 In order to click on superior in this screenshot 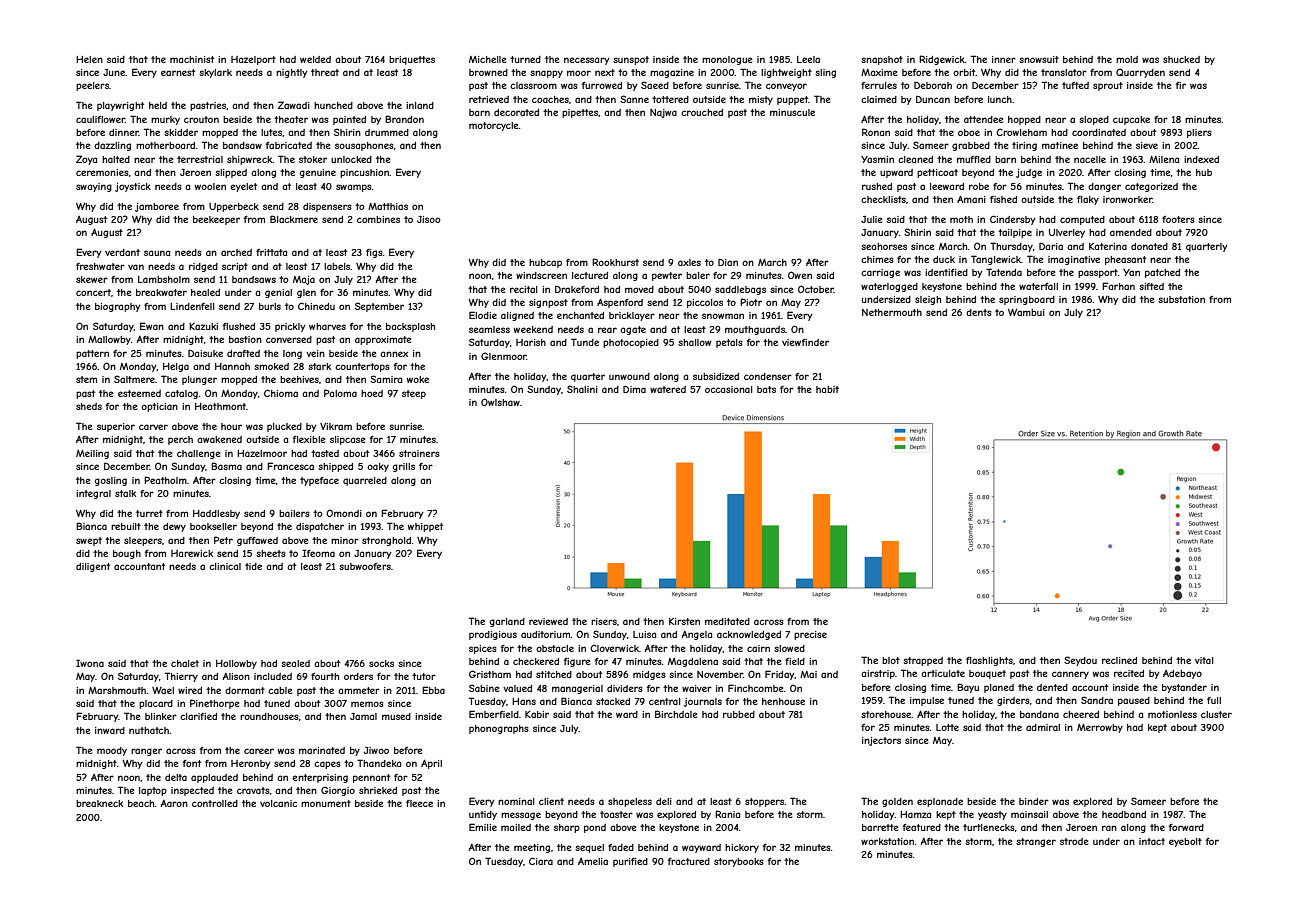, I will do `click(116, 427)`.
